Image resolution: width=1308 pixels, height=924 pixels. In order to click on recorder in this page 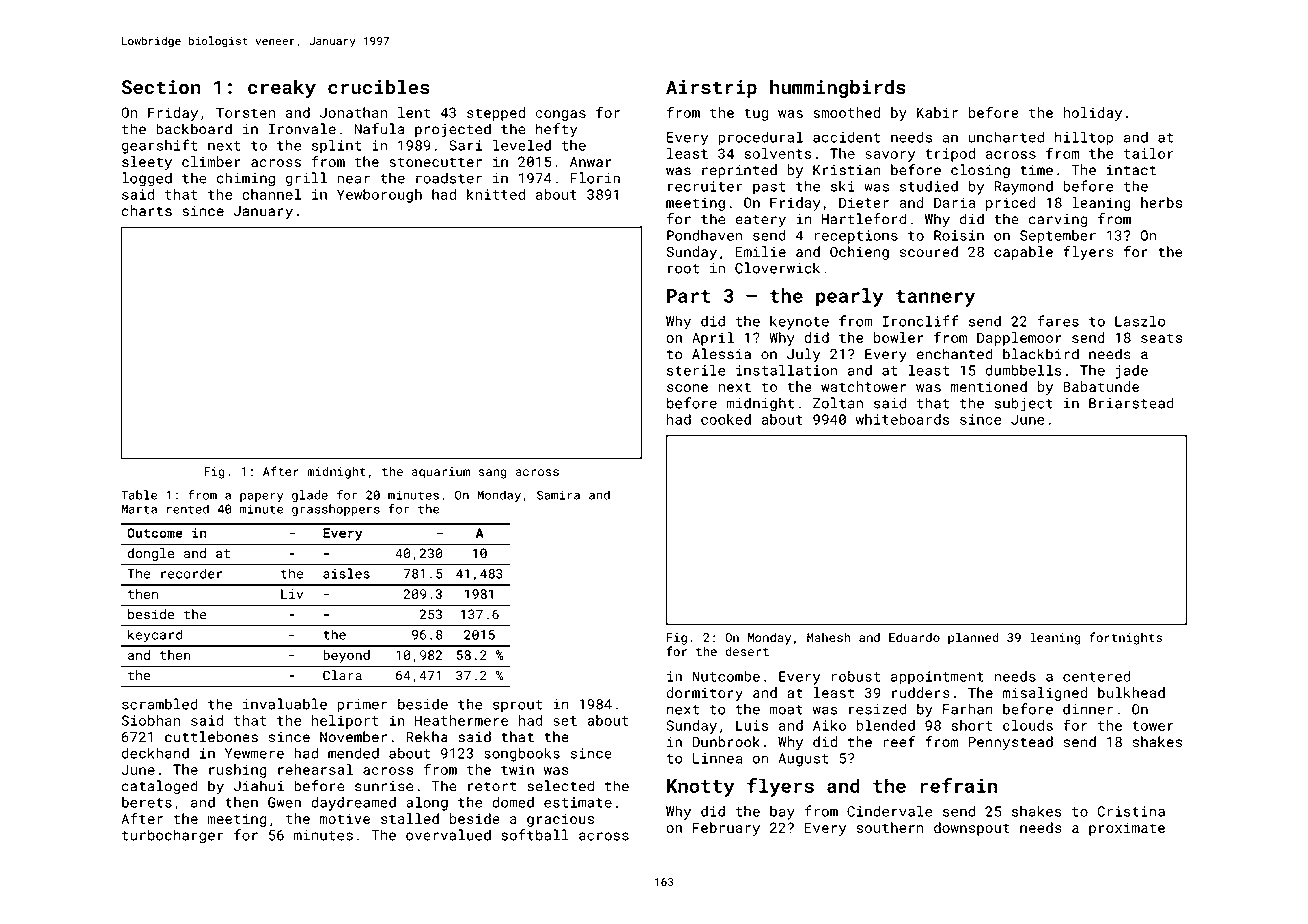, I will do `click(191, 573)`.
